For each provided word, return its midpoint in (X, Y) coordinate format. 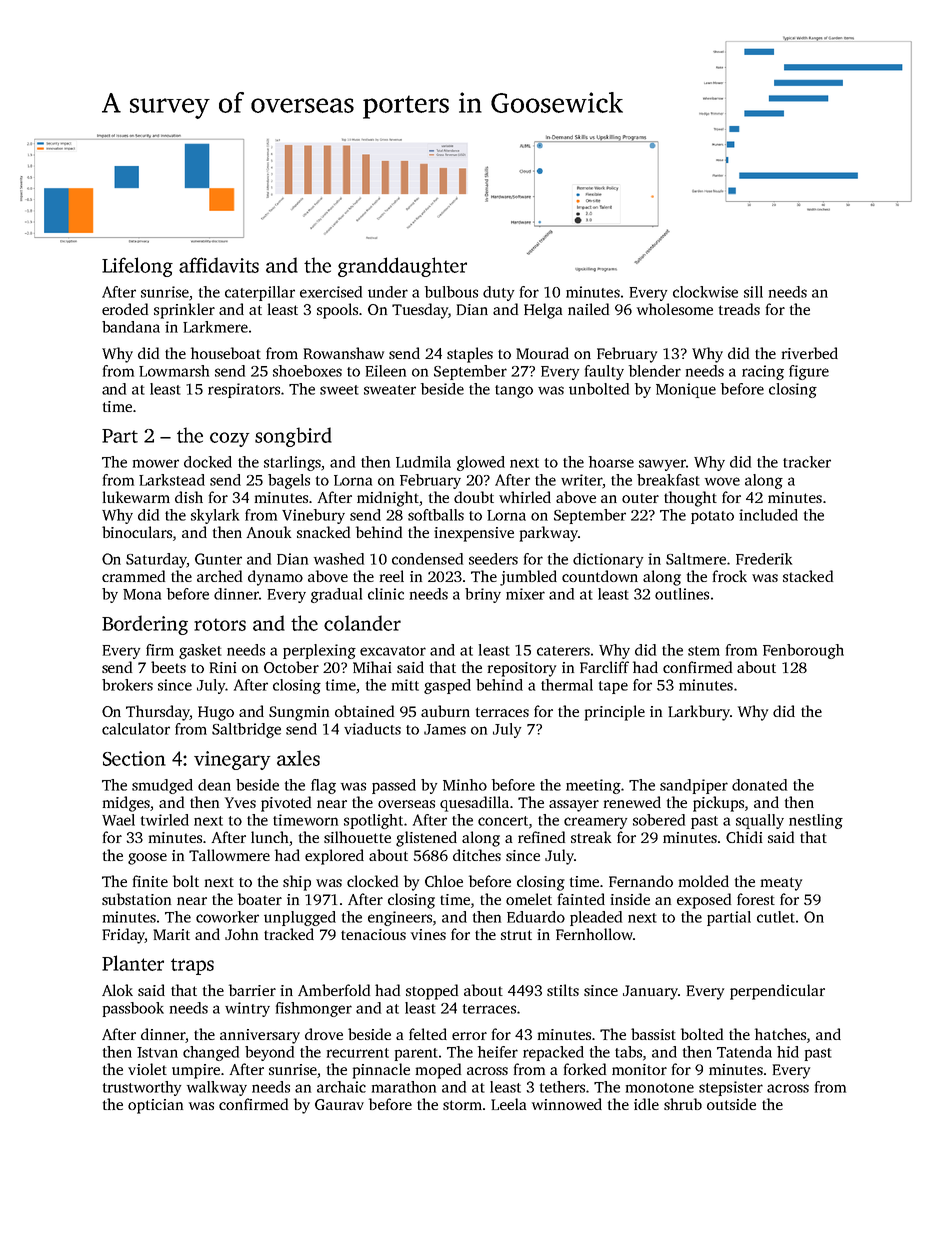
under (388, 292)
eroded (125, 309)
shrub (683, 1104)
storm (462, 1105)
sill (753, 292)
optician (155, 1106)
